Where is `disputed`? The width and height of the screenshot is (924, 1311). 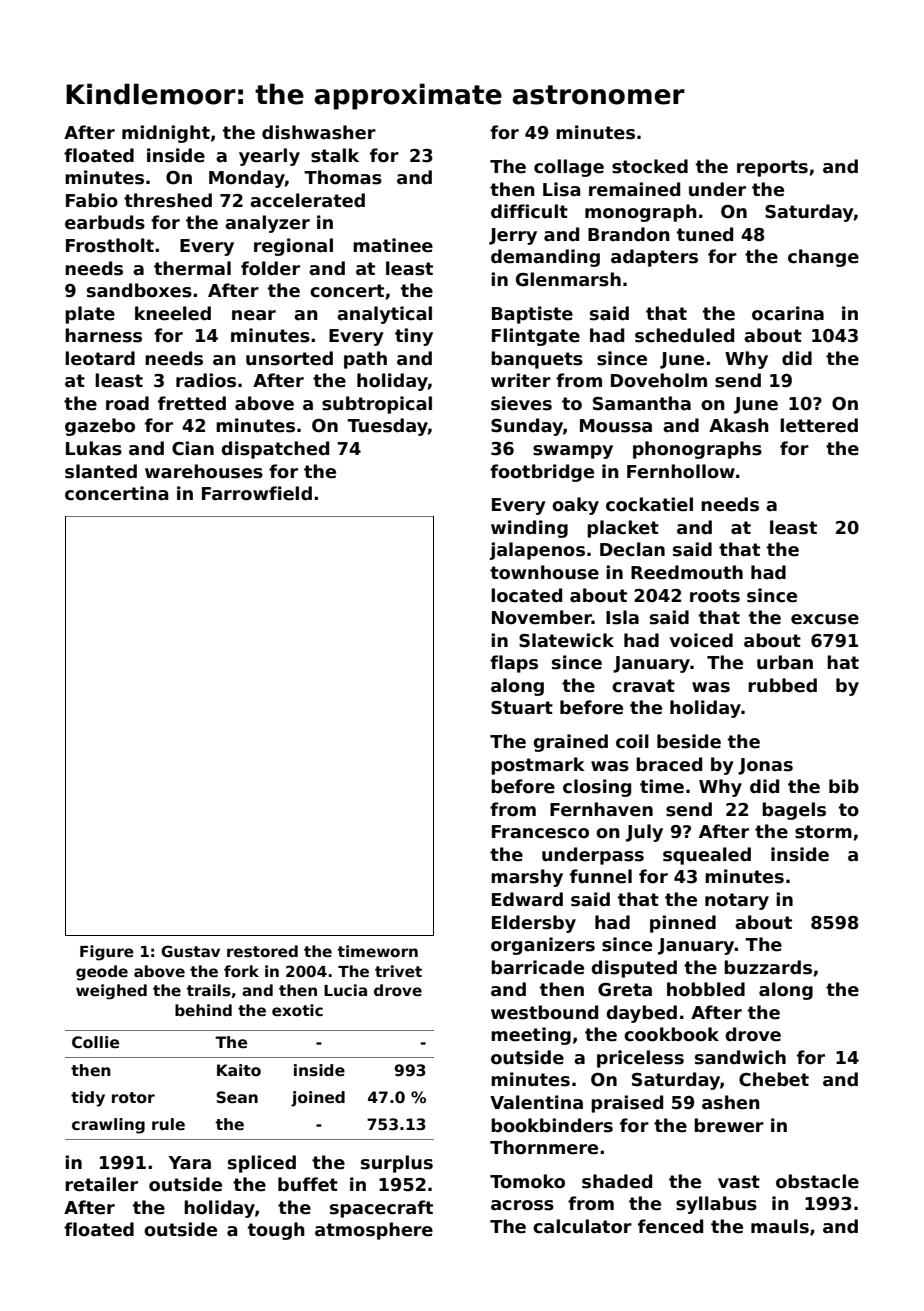 disputed is located at coordinates (634, 969).
